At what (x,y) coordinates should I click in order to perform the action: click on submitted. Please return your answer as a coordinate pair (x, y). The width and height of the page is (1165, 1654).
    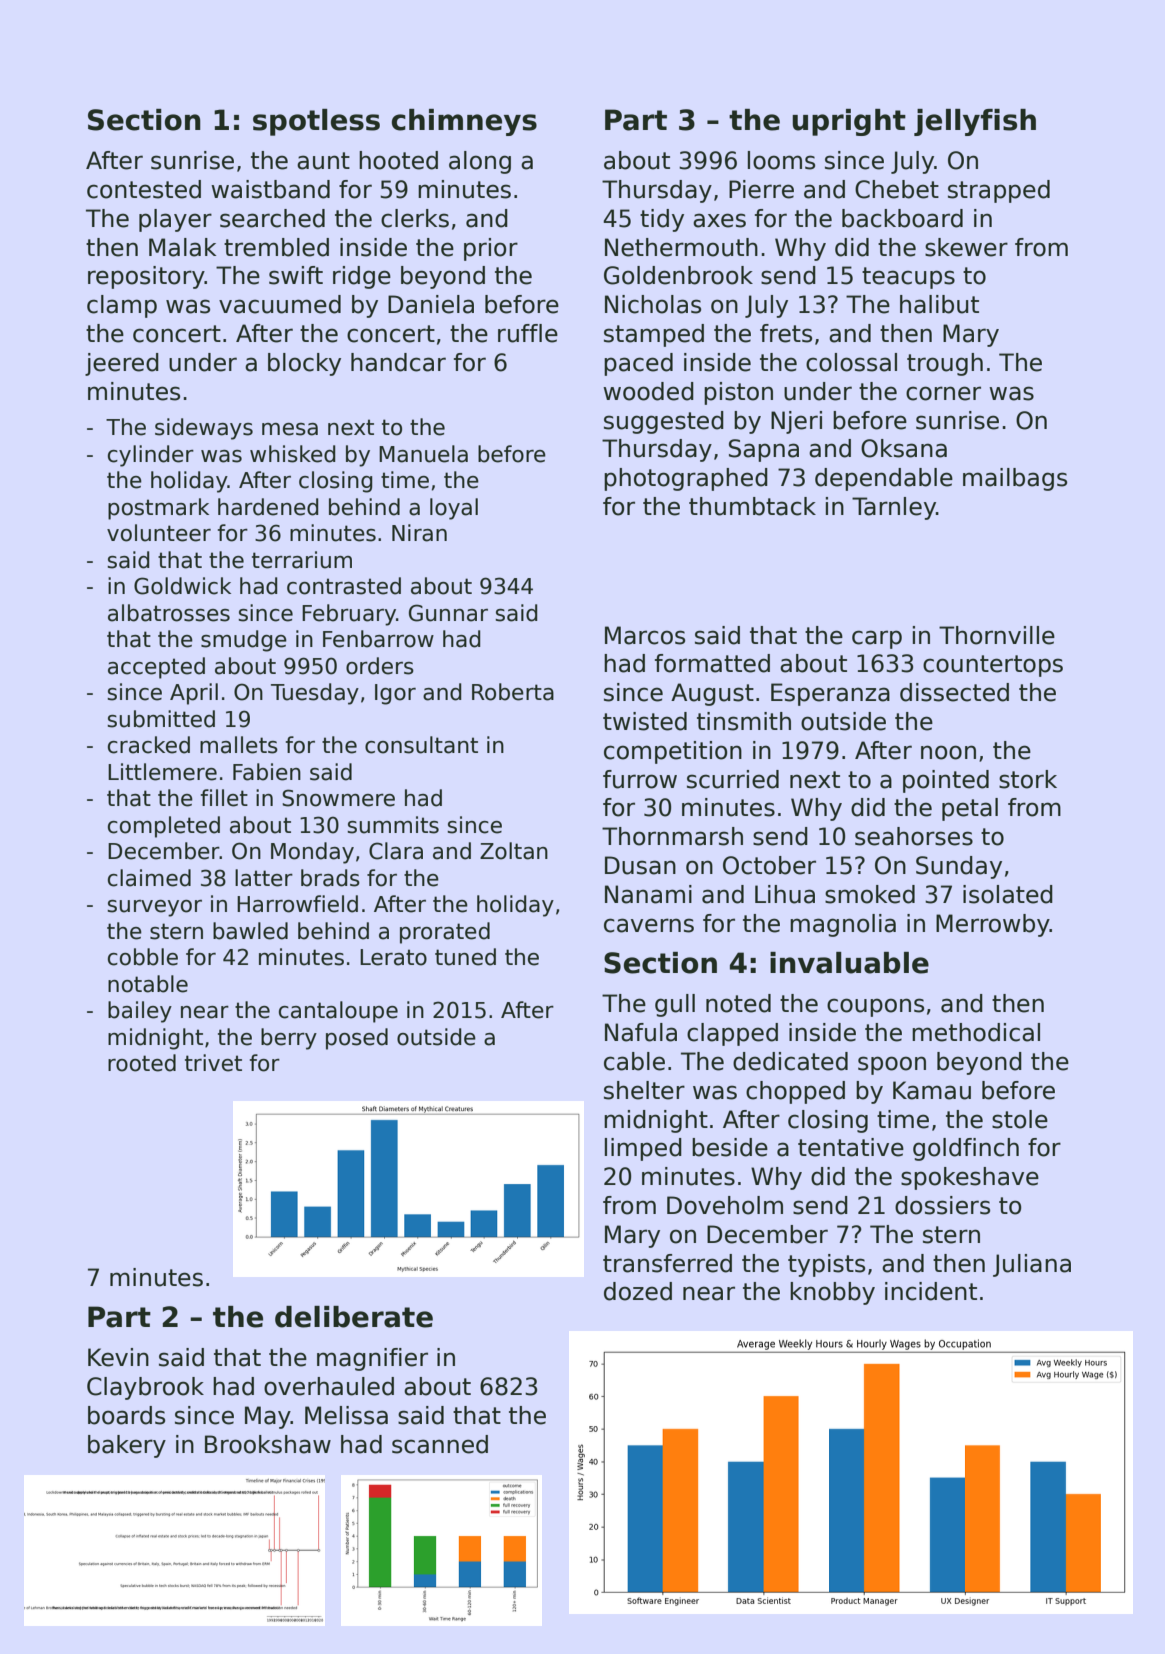
    Looking at the image, I should click on (161, 719).
